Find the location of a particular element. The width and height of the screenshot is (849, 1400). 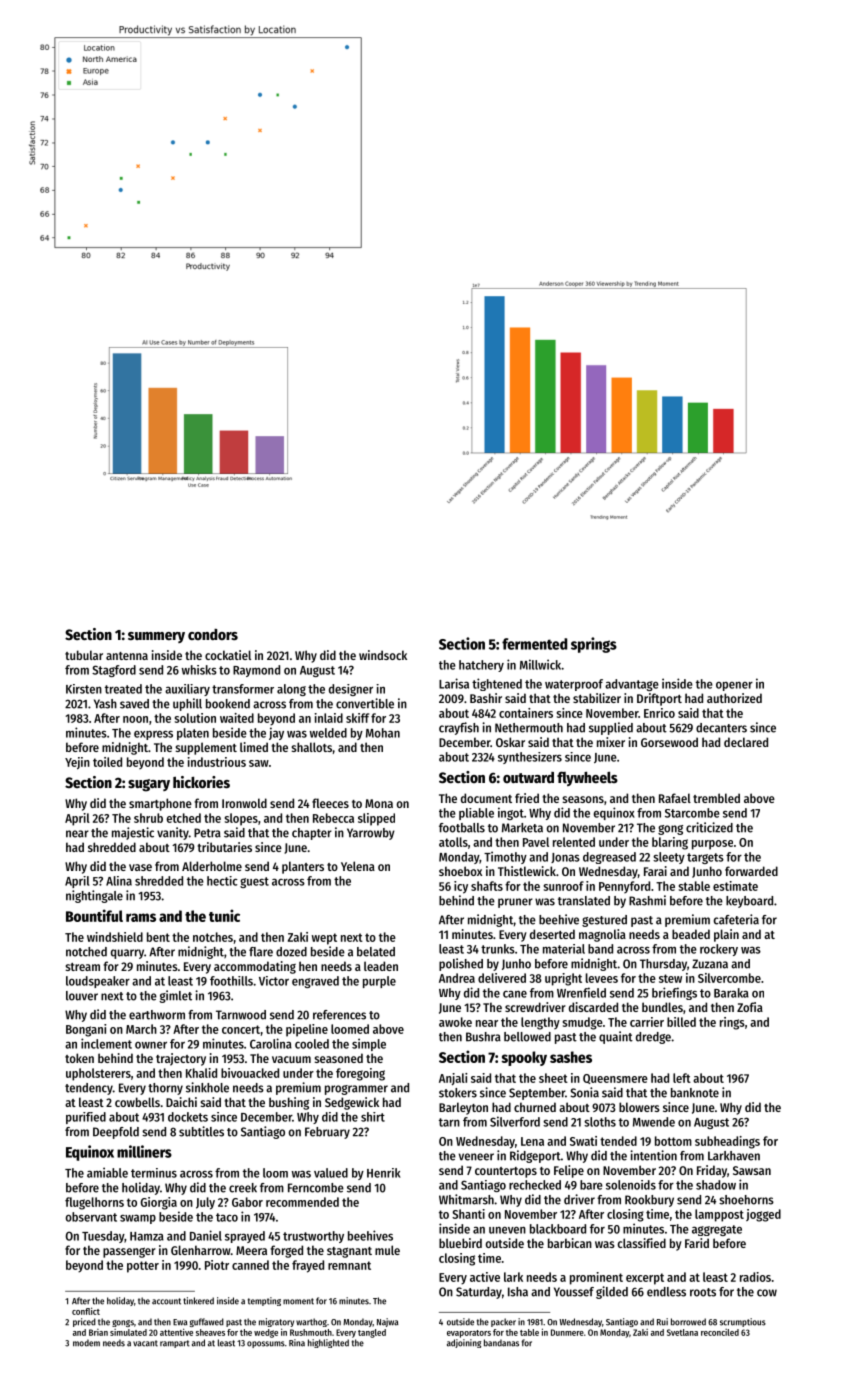

upholsterers is located at coordinates (98, 1074).
